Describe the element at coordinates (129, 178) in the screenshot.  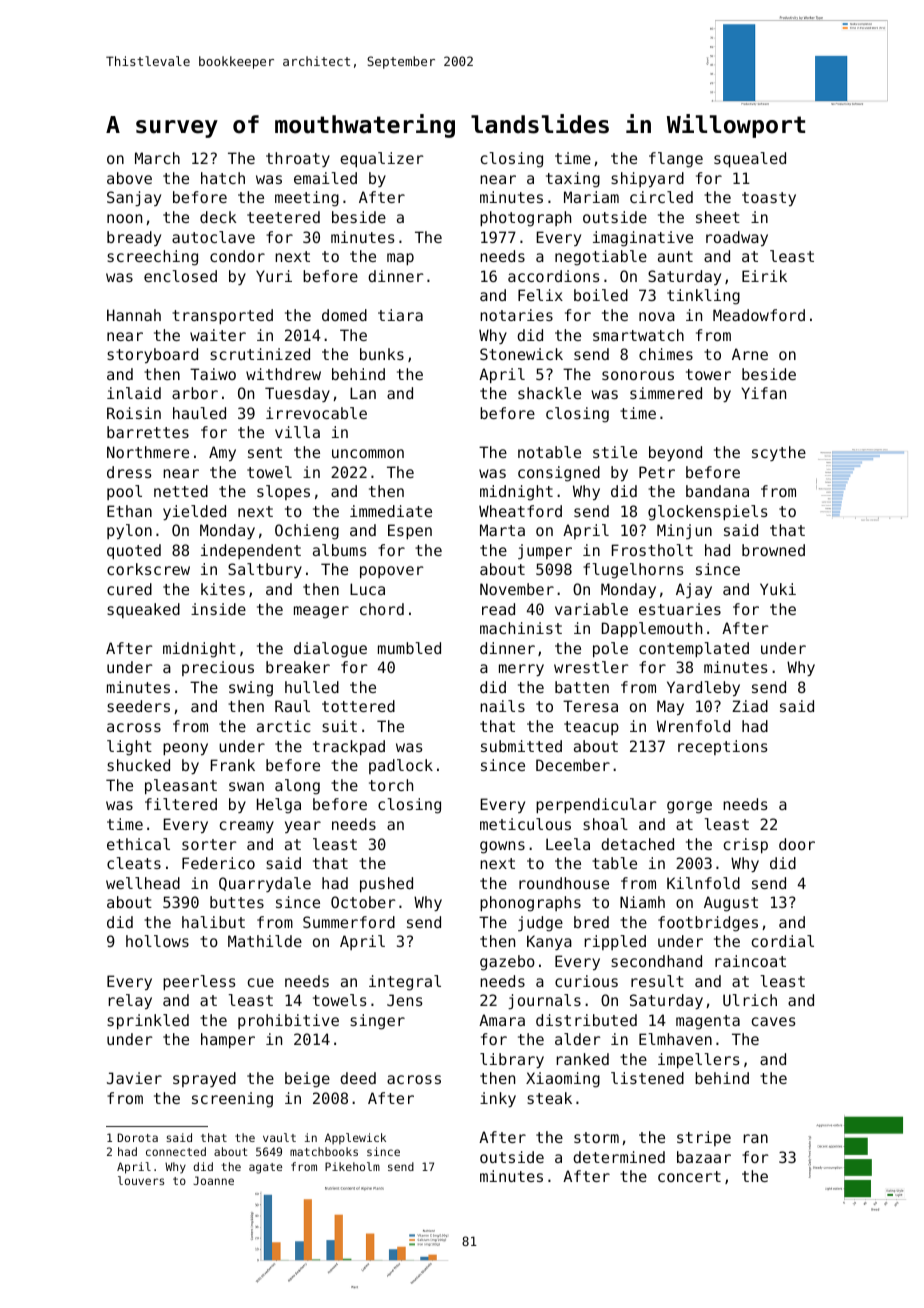
I see `above` at that location.
